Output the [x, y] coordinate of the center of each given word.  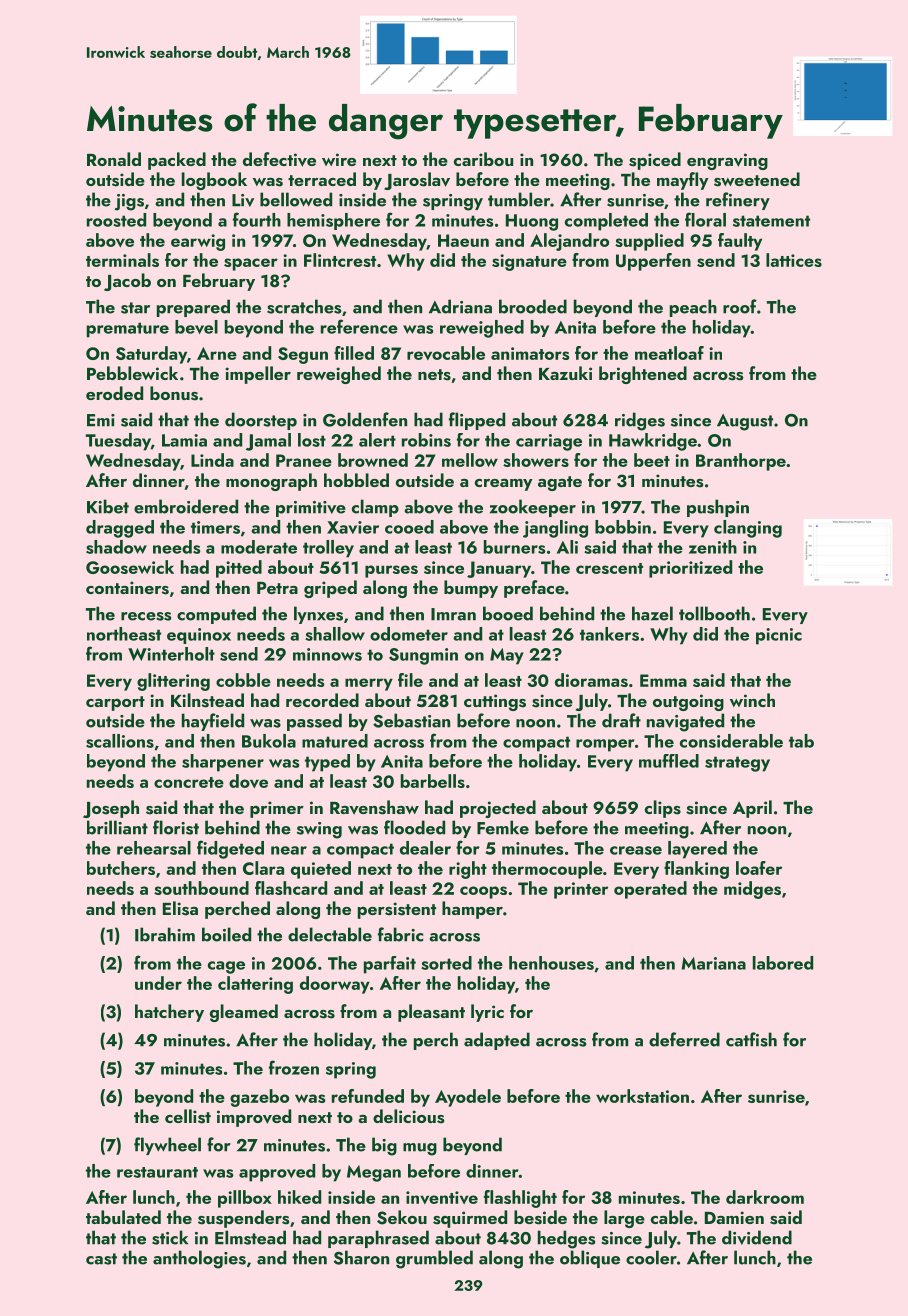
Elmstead [250, 1237]
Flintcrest [340, 260]
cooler [651, 1257]
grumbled [434, 1259]
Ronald [114, 159]
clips [663, 809]
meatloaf [669, 353]
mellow [470, 460]
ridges [640, 421]
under [158, 983]
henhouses [551, 963]
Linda [212, 460]
